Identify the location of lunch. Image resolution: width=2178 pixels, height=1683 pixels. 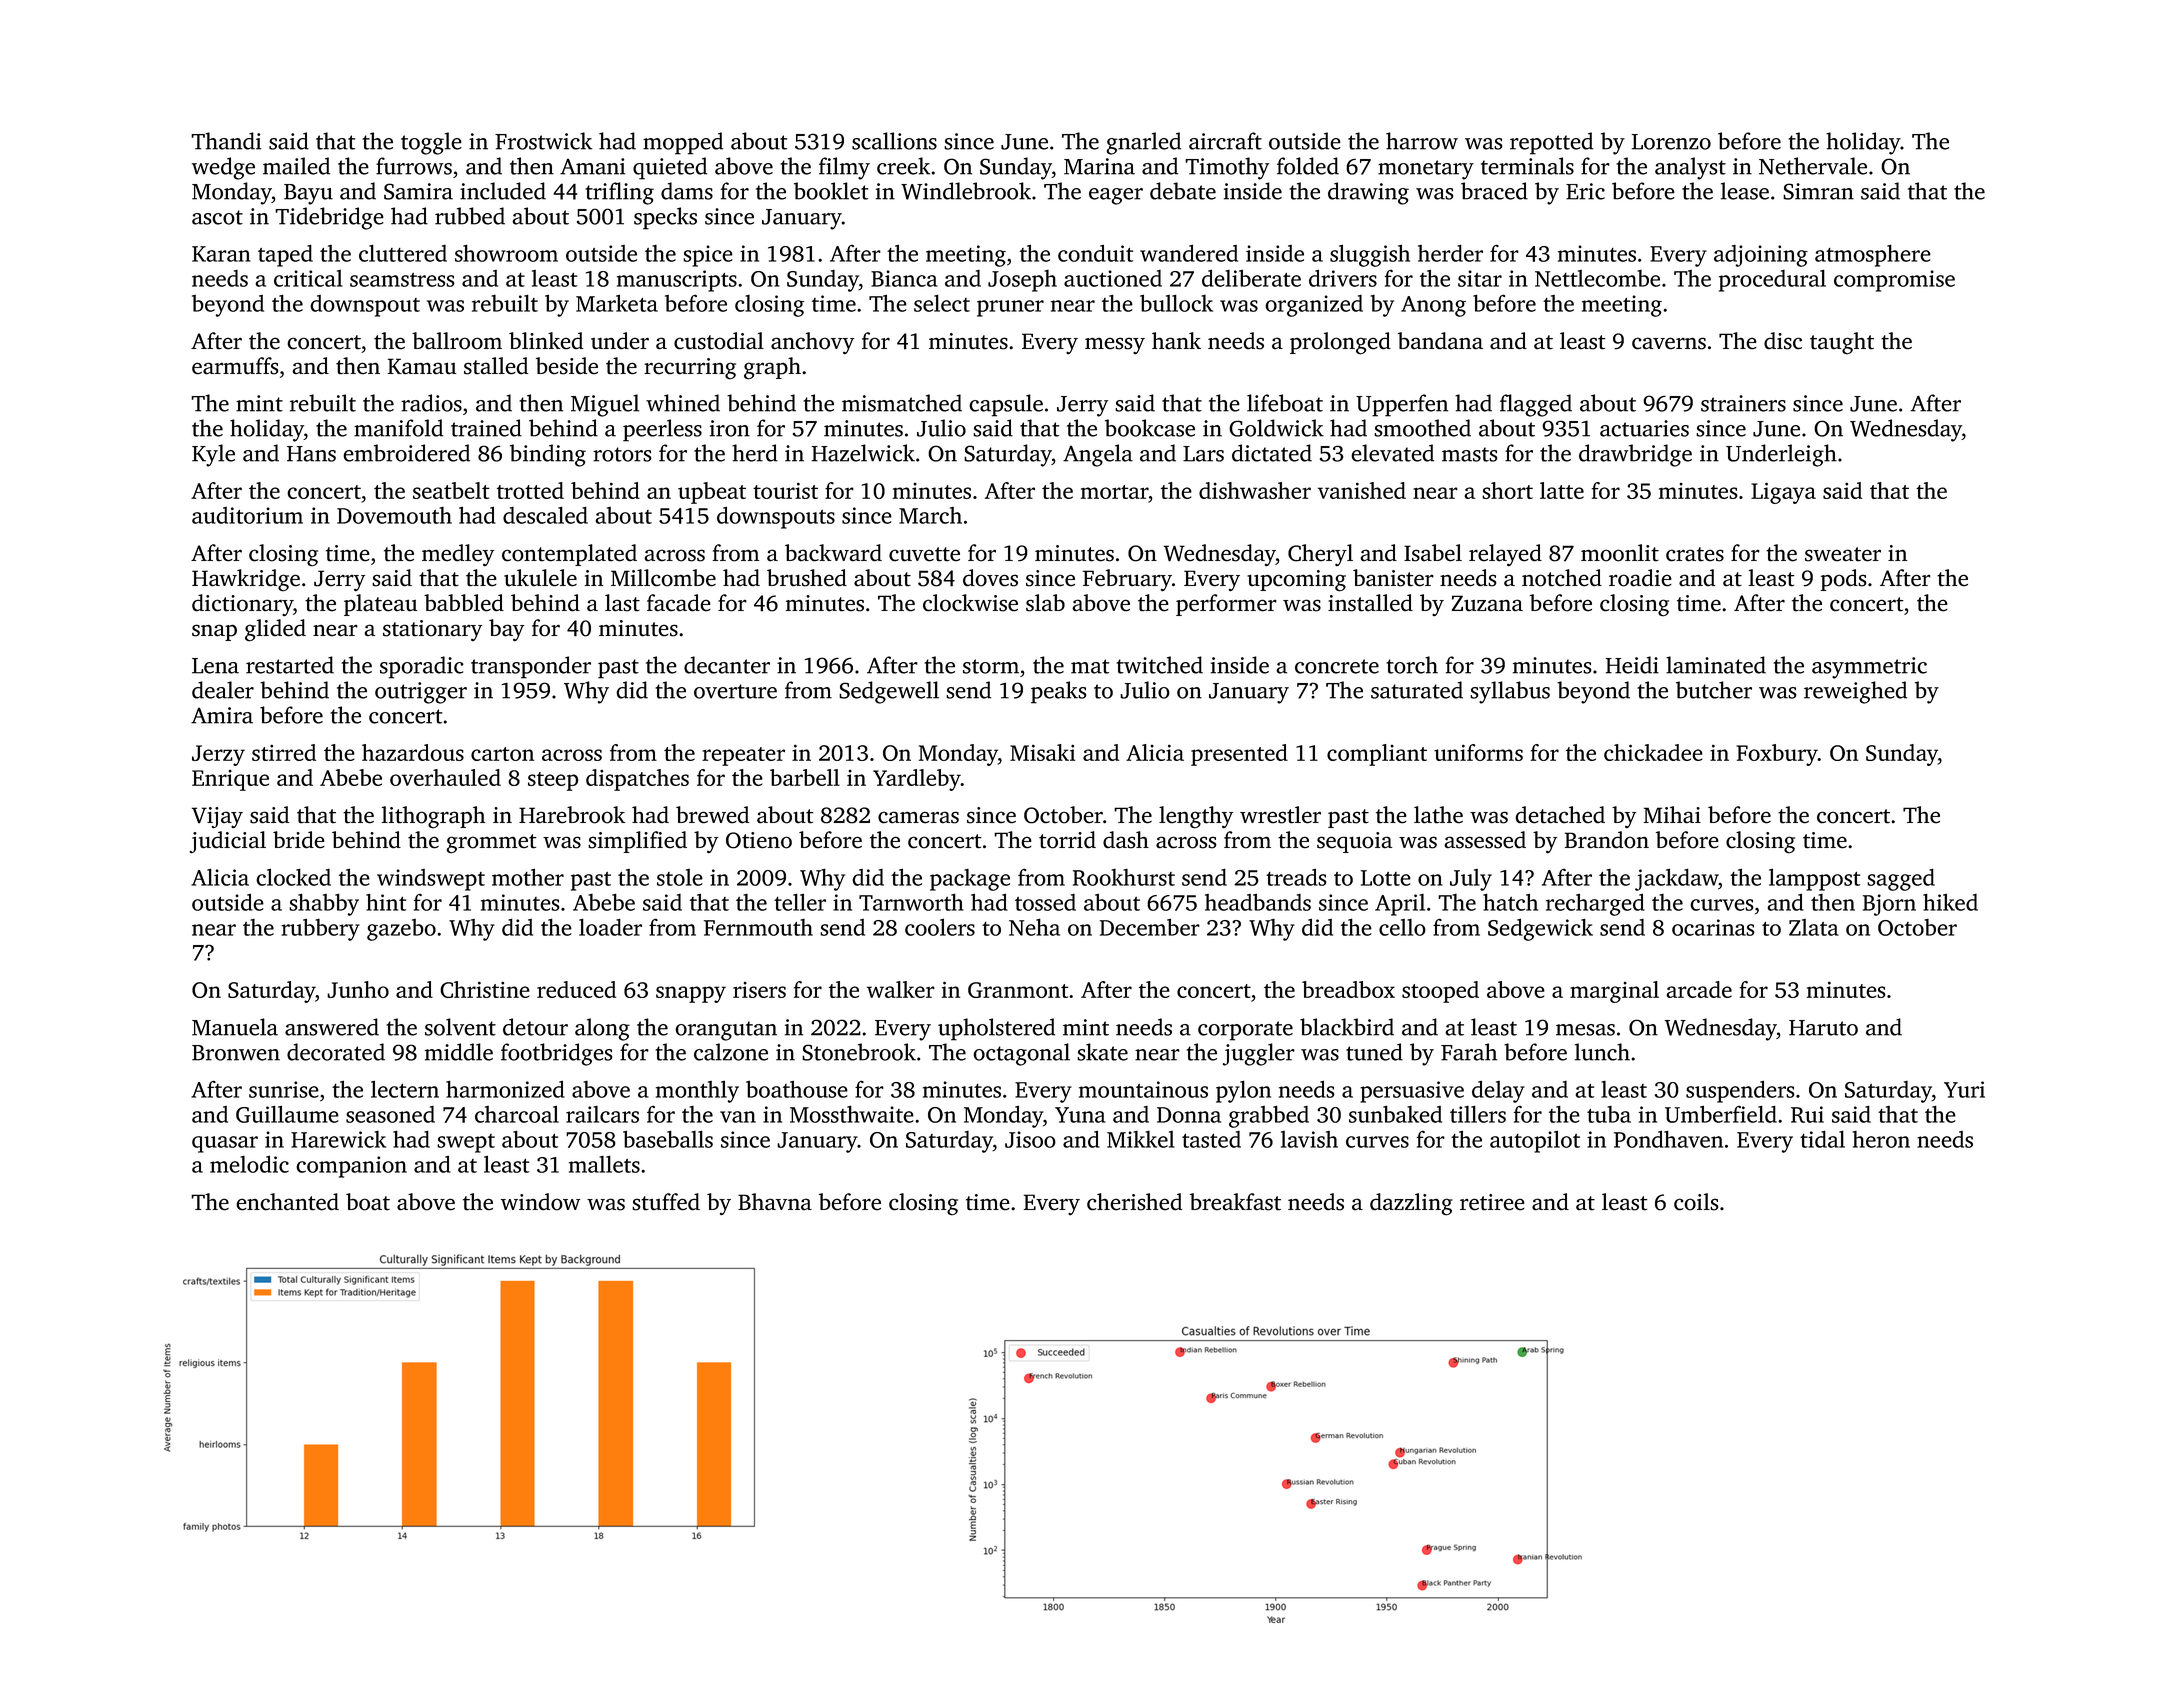
(1602, 1052).
